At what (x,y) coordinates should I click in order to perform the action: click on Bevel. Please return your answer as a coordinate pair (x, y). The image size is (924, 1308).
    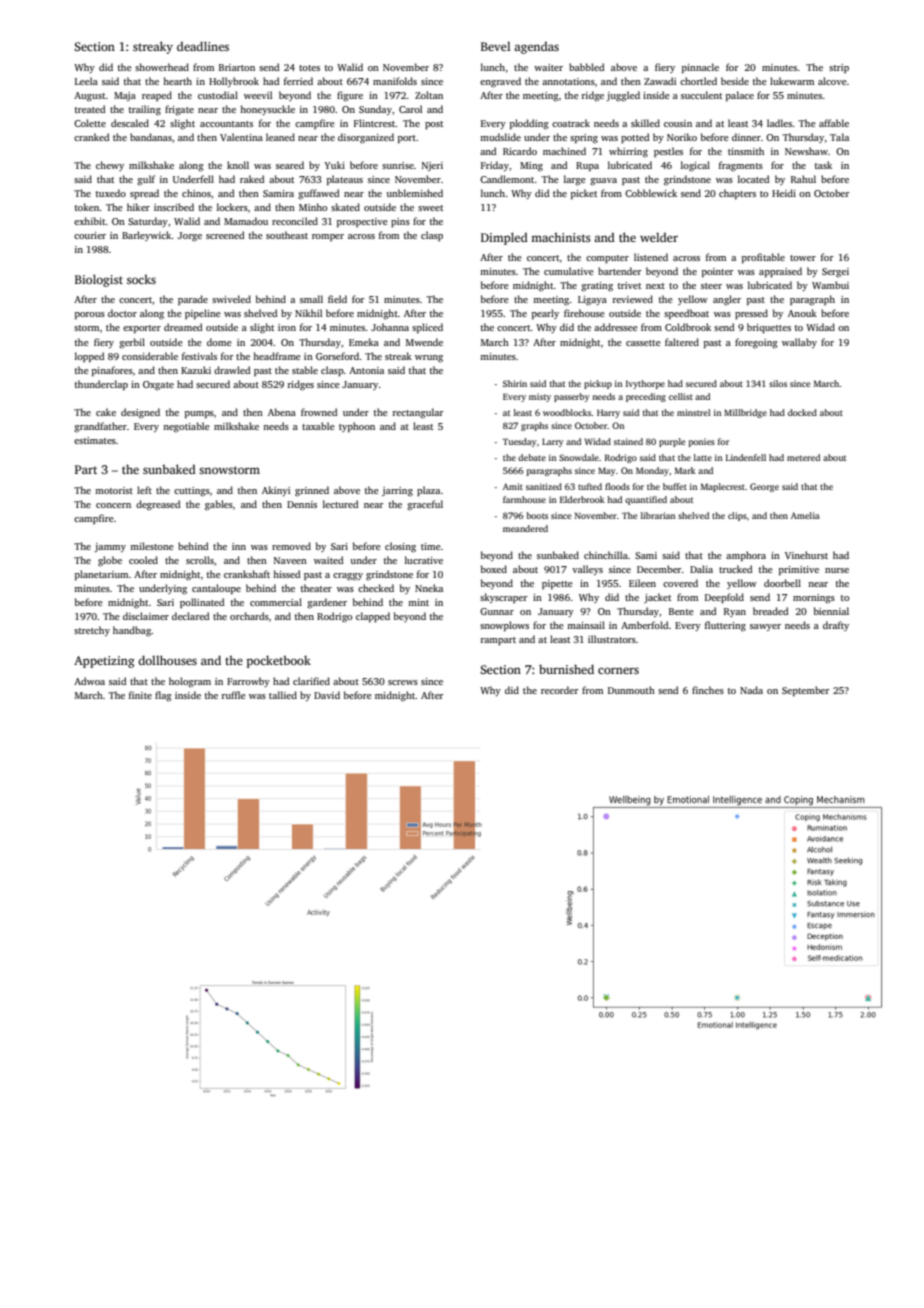
    Looking at the image, I should click on (496, 46).
